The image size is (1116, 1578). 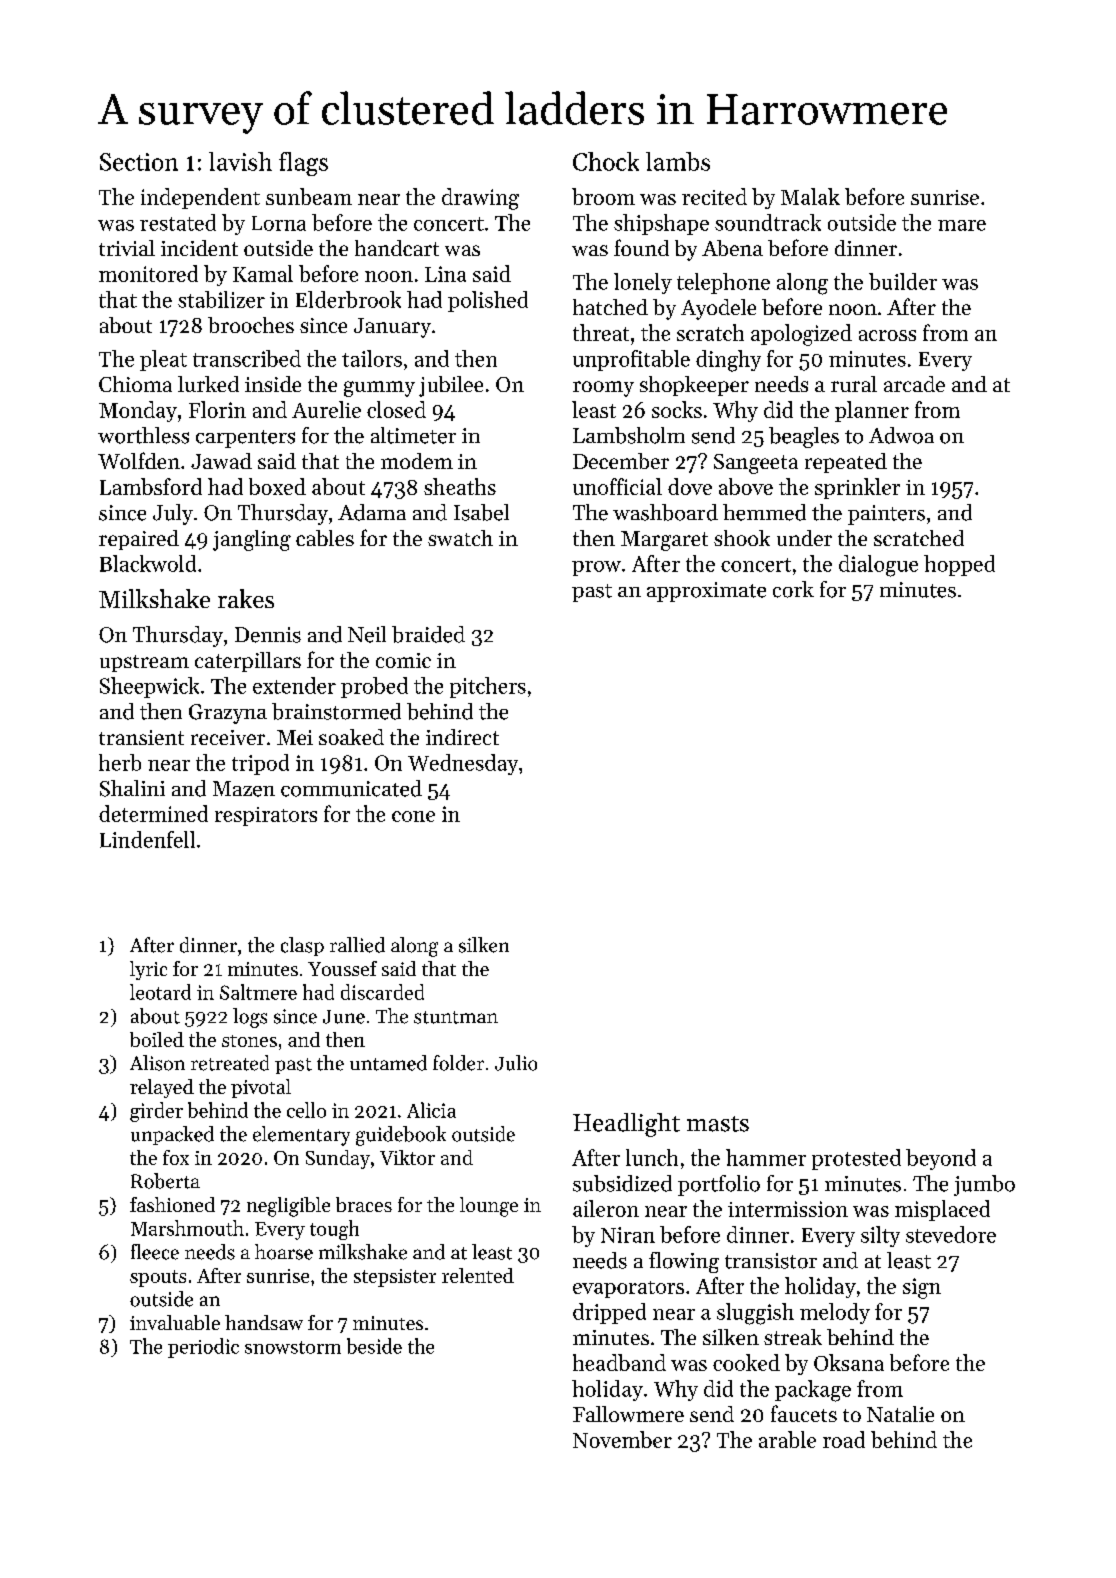 I want to click on builder, so click(x=903, y=281).
